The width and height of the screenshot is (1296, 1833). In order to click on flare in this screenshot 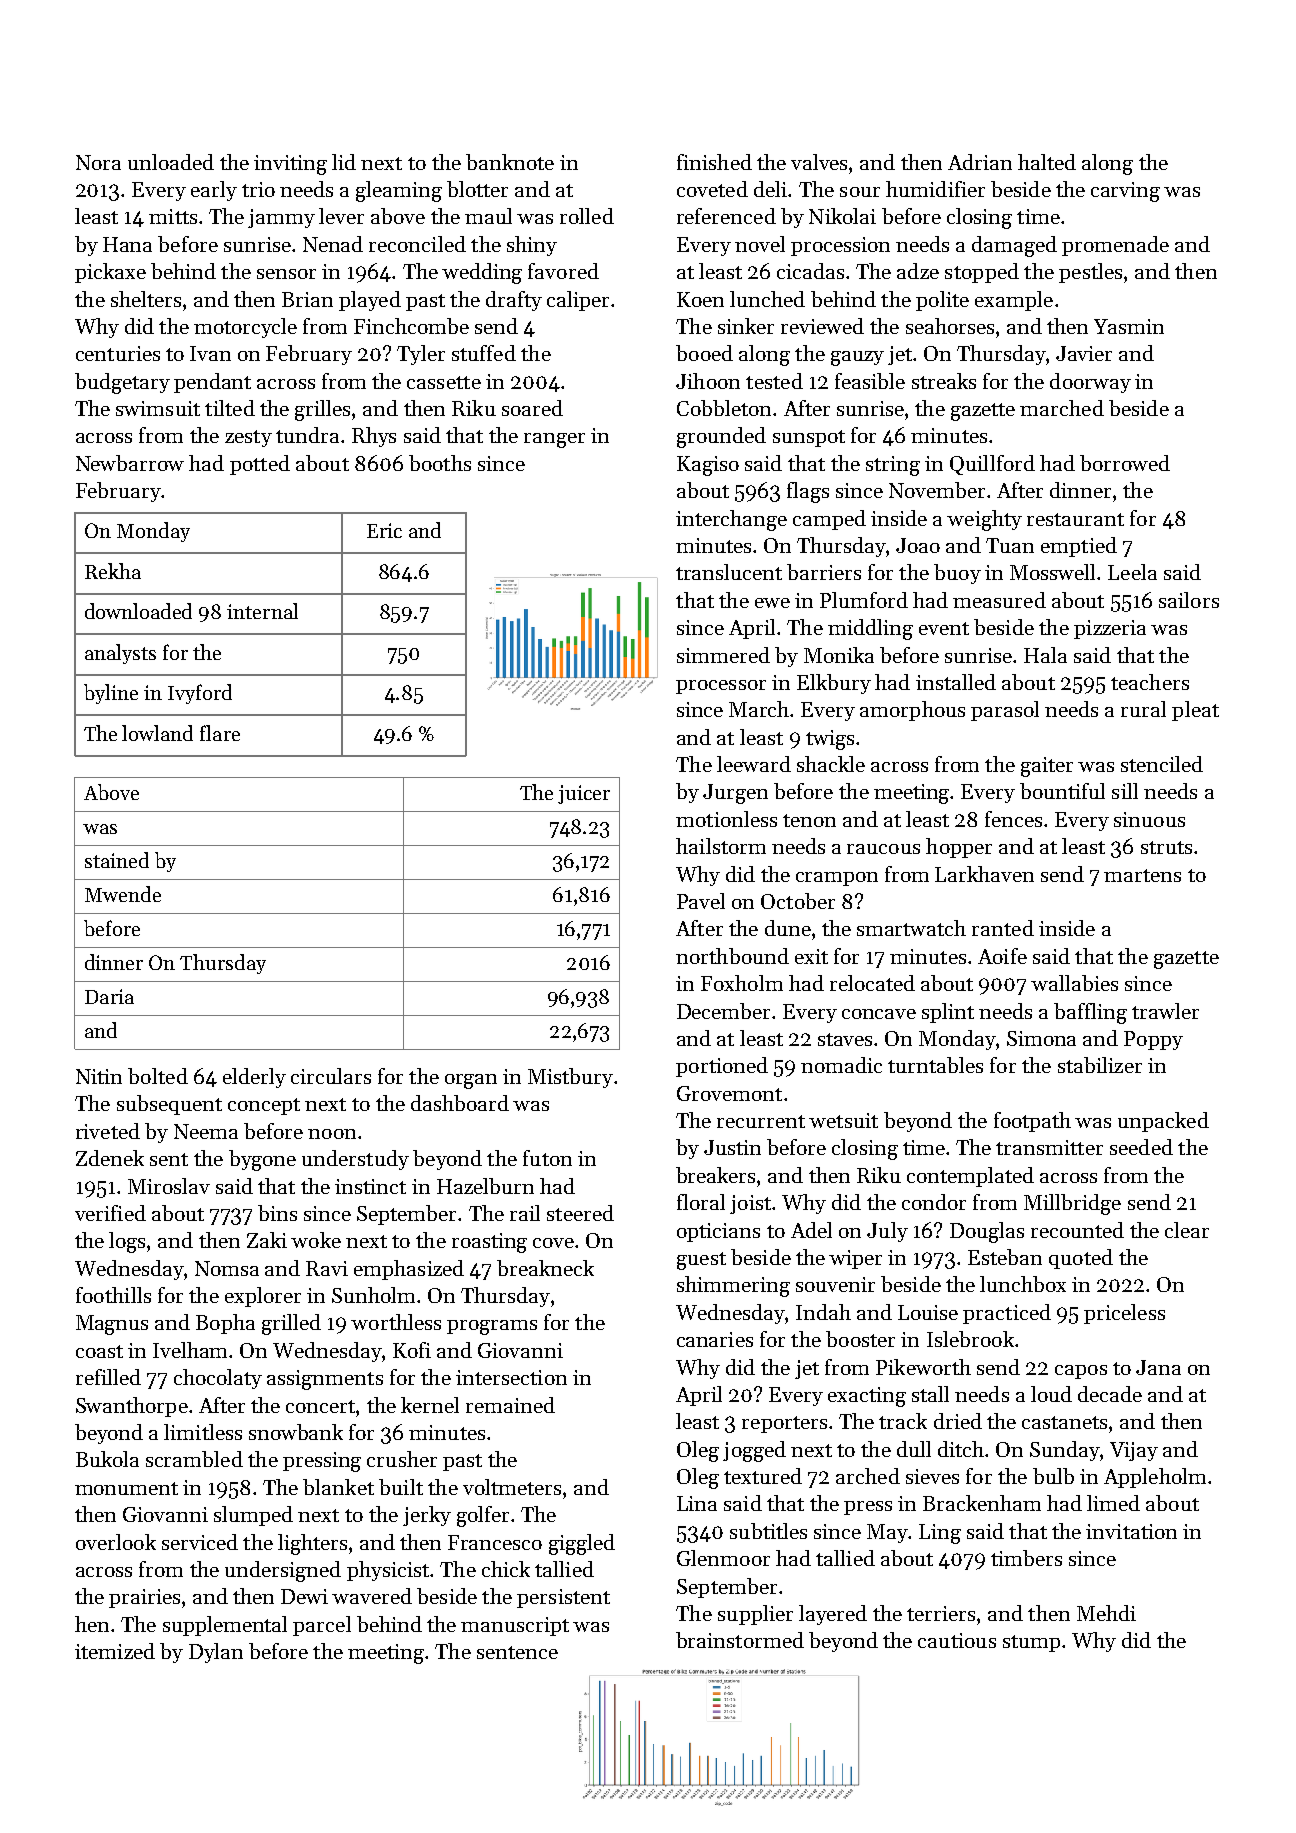, I will do `click(220, 733)`.
